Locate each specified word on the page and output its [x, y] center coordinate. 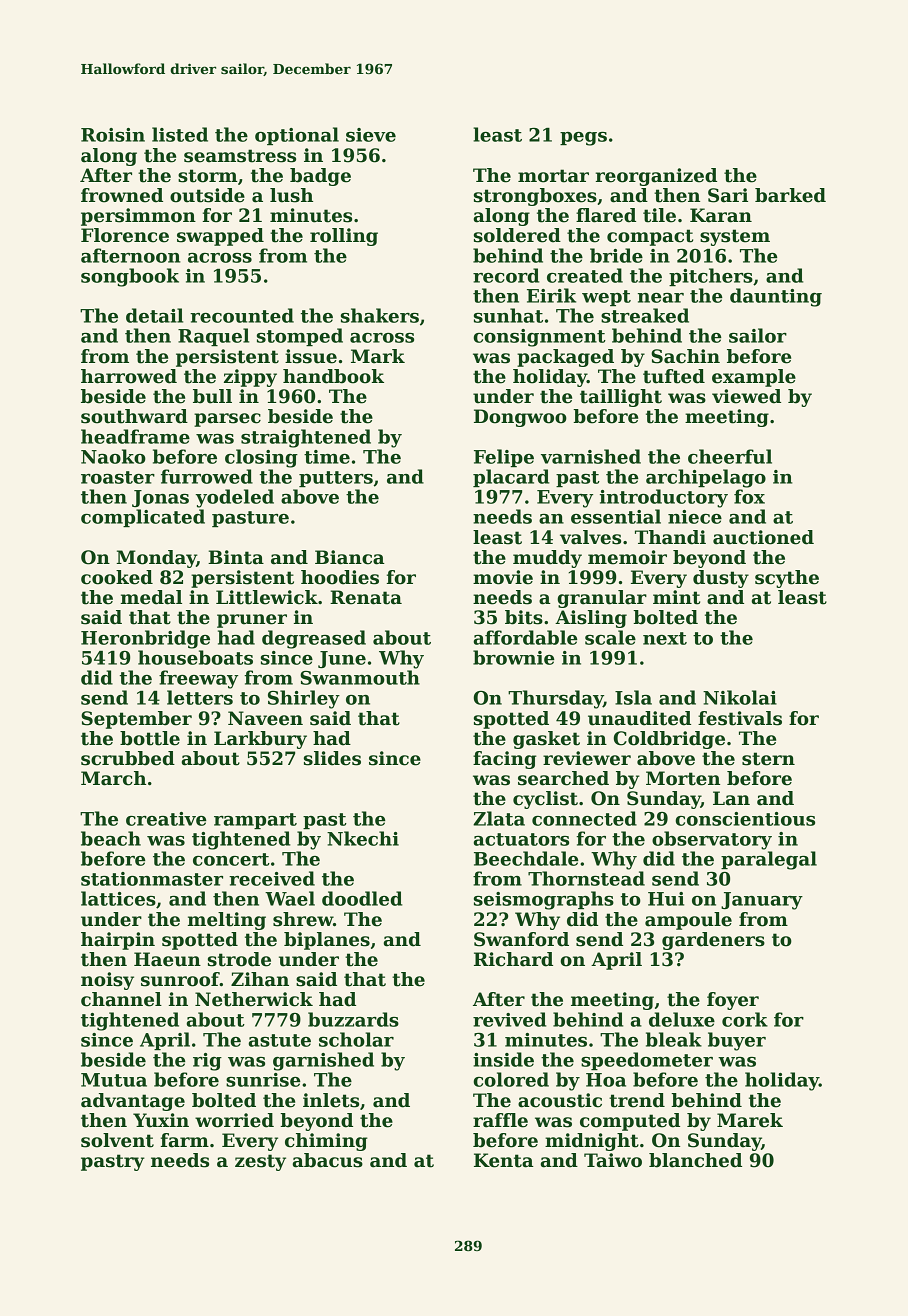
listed [180, 134]
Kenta [504, 1160]
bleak [674, 1039]
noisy [107, 981]
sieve [371, 135]
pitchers [711, 277]
